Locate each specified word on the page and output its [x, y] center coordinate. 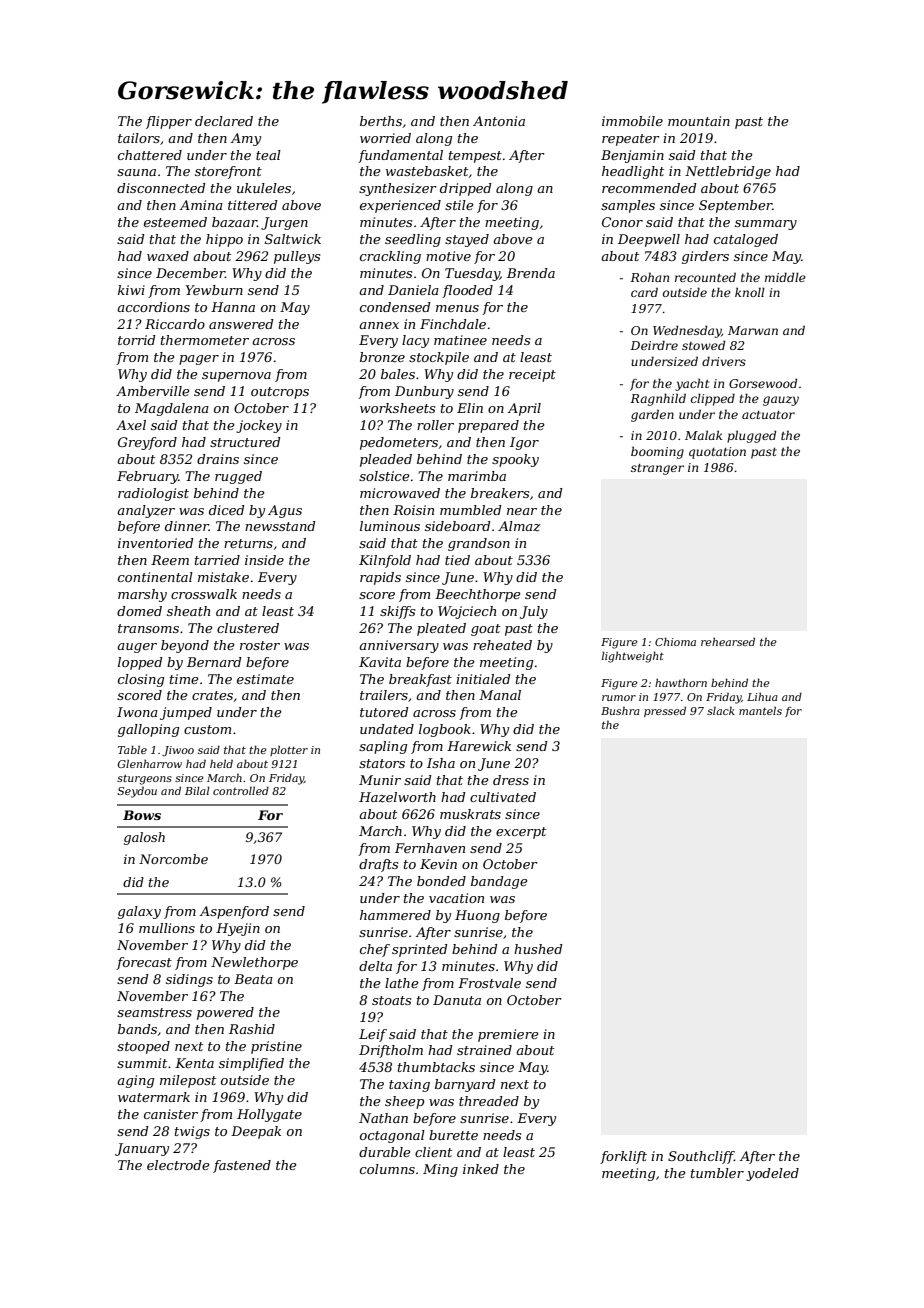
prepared [488, 426]
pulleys [297, 257]
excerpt [521, 833]
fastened [242, 1166]
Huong [477, 916]
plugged [751, 436]
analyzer [146, 511]
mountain [699, 121]
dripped [466, 189]
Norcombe [173, 859]
